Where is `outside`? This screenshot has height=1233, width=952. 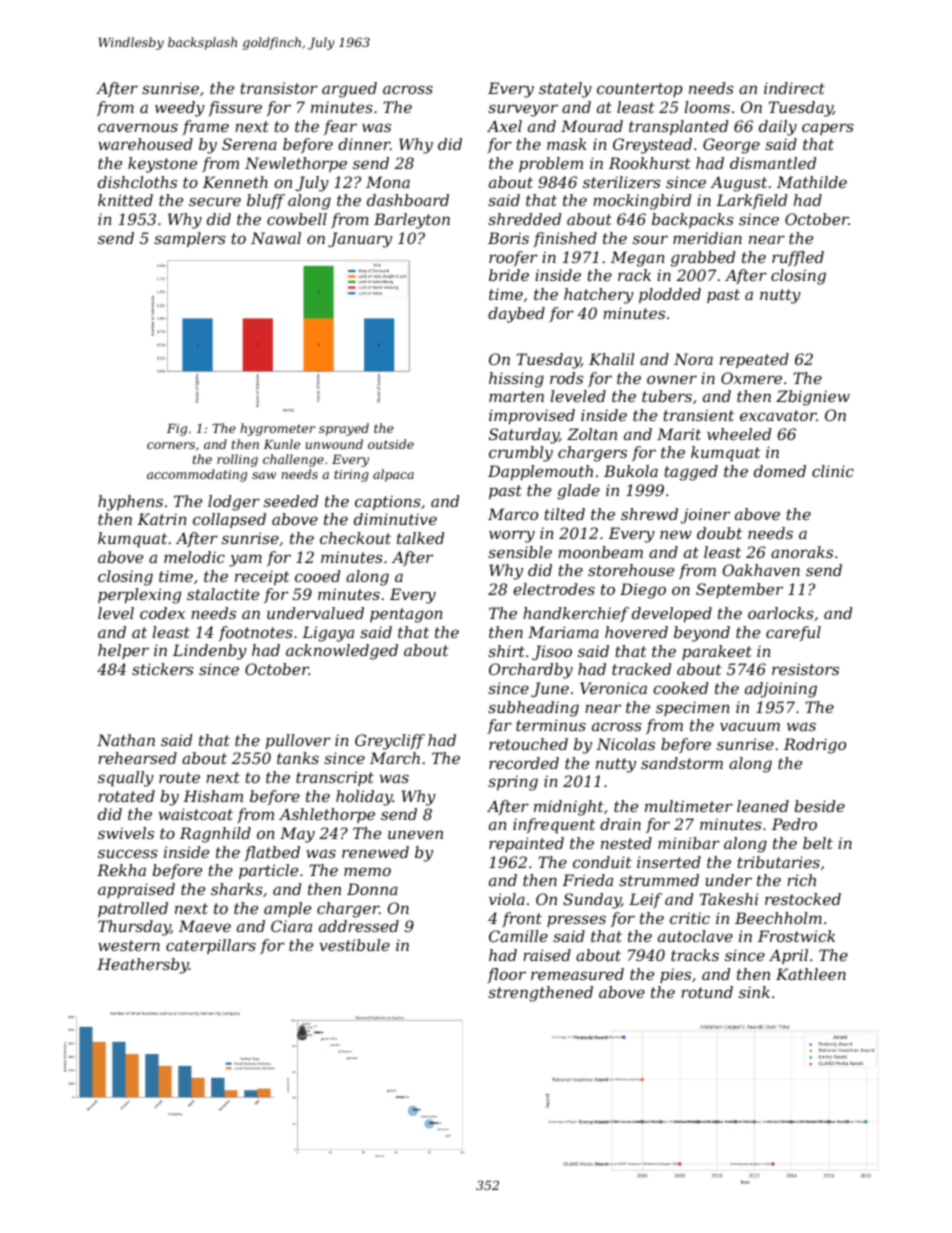
outside is located at coordinates (391, 444).
